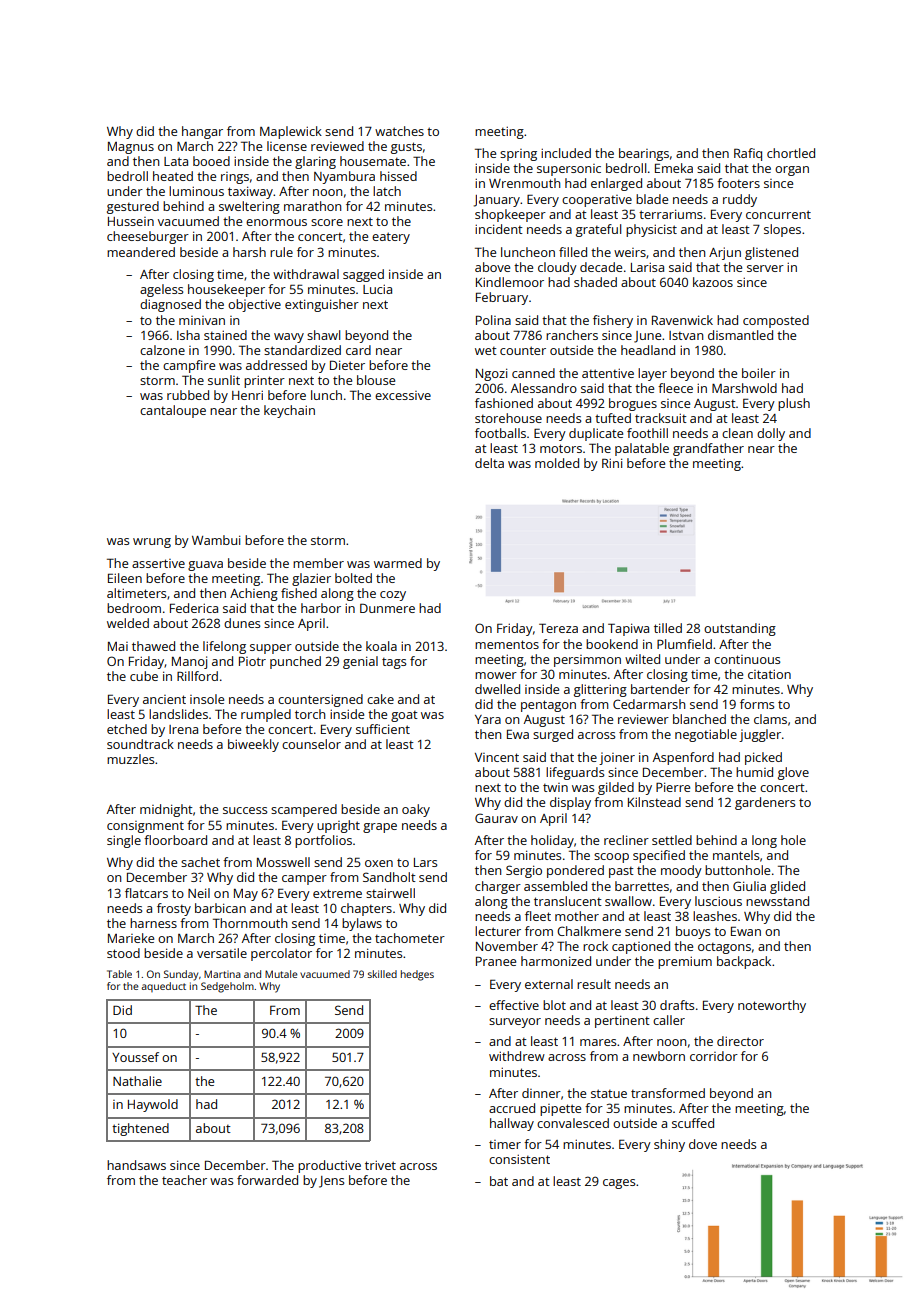 Image resolution: width=924 pixels, height=1308 pixels. I want to click on chortled, so click(791, 153).
